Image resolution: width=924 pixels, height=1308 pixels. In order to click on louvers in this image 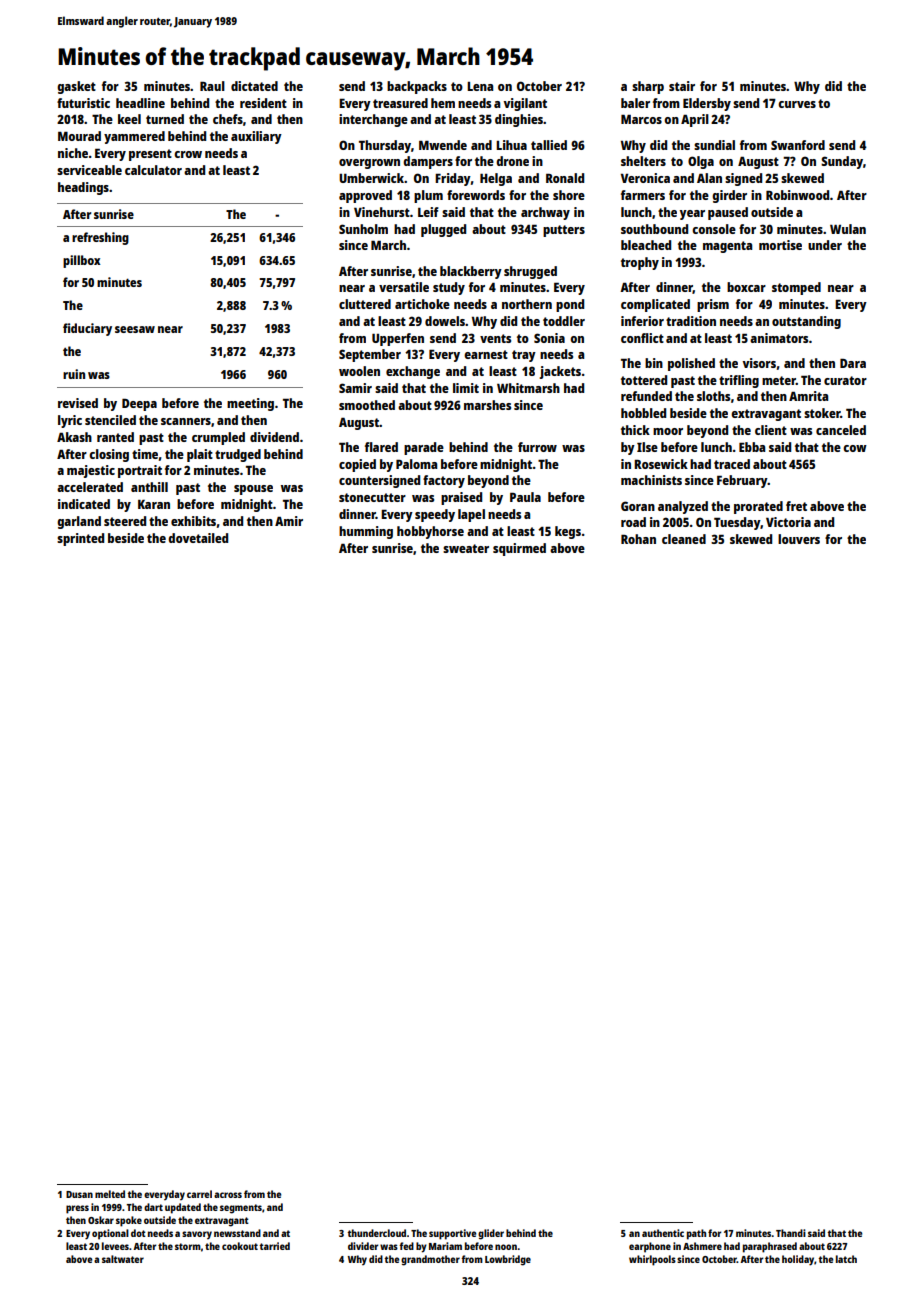, I will do `click(799, 539)`.
